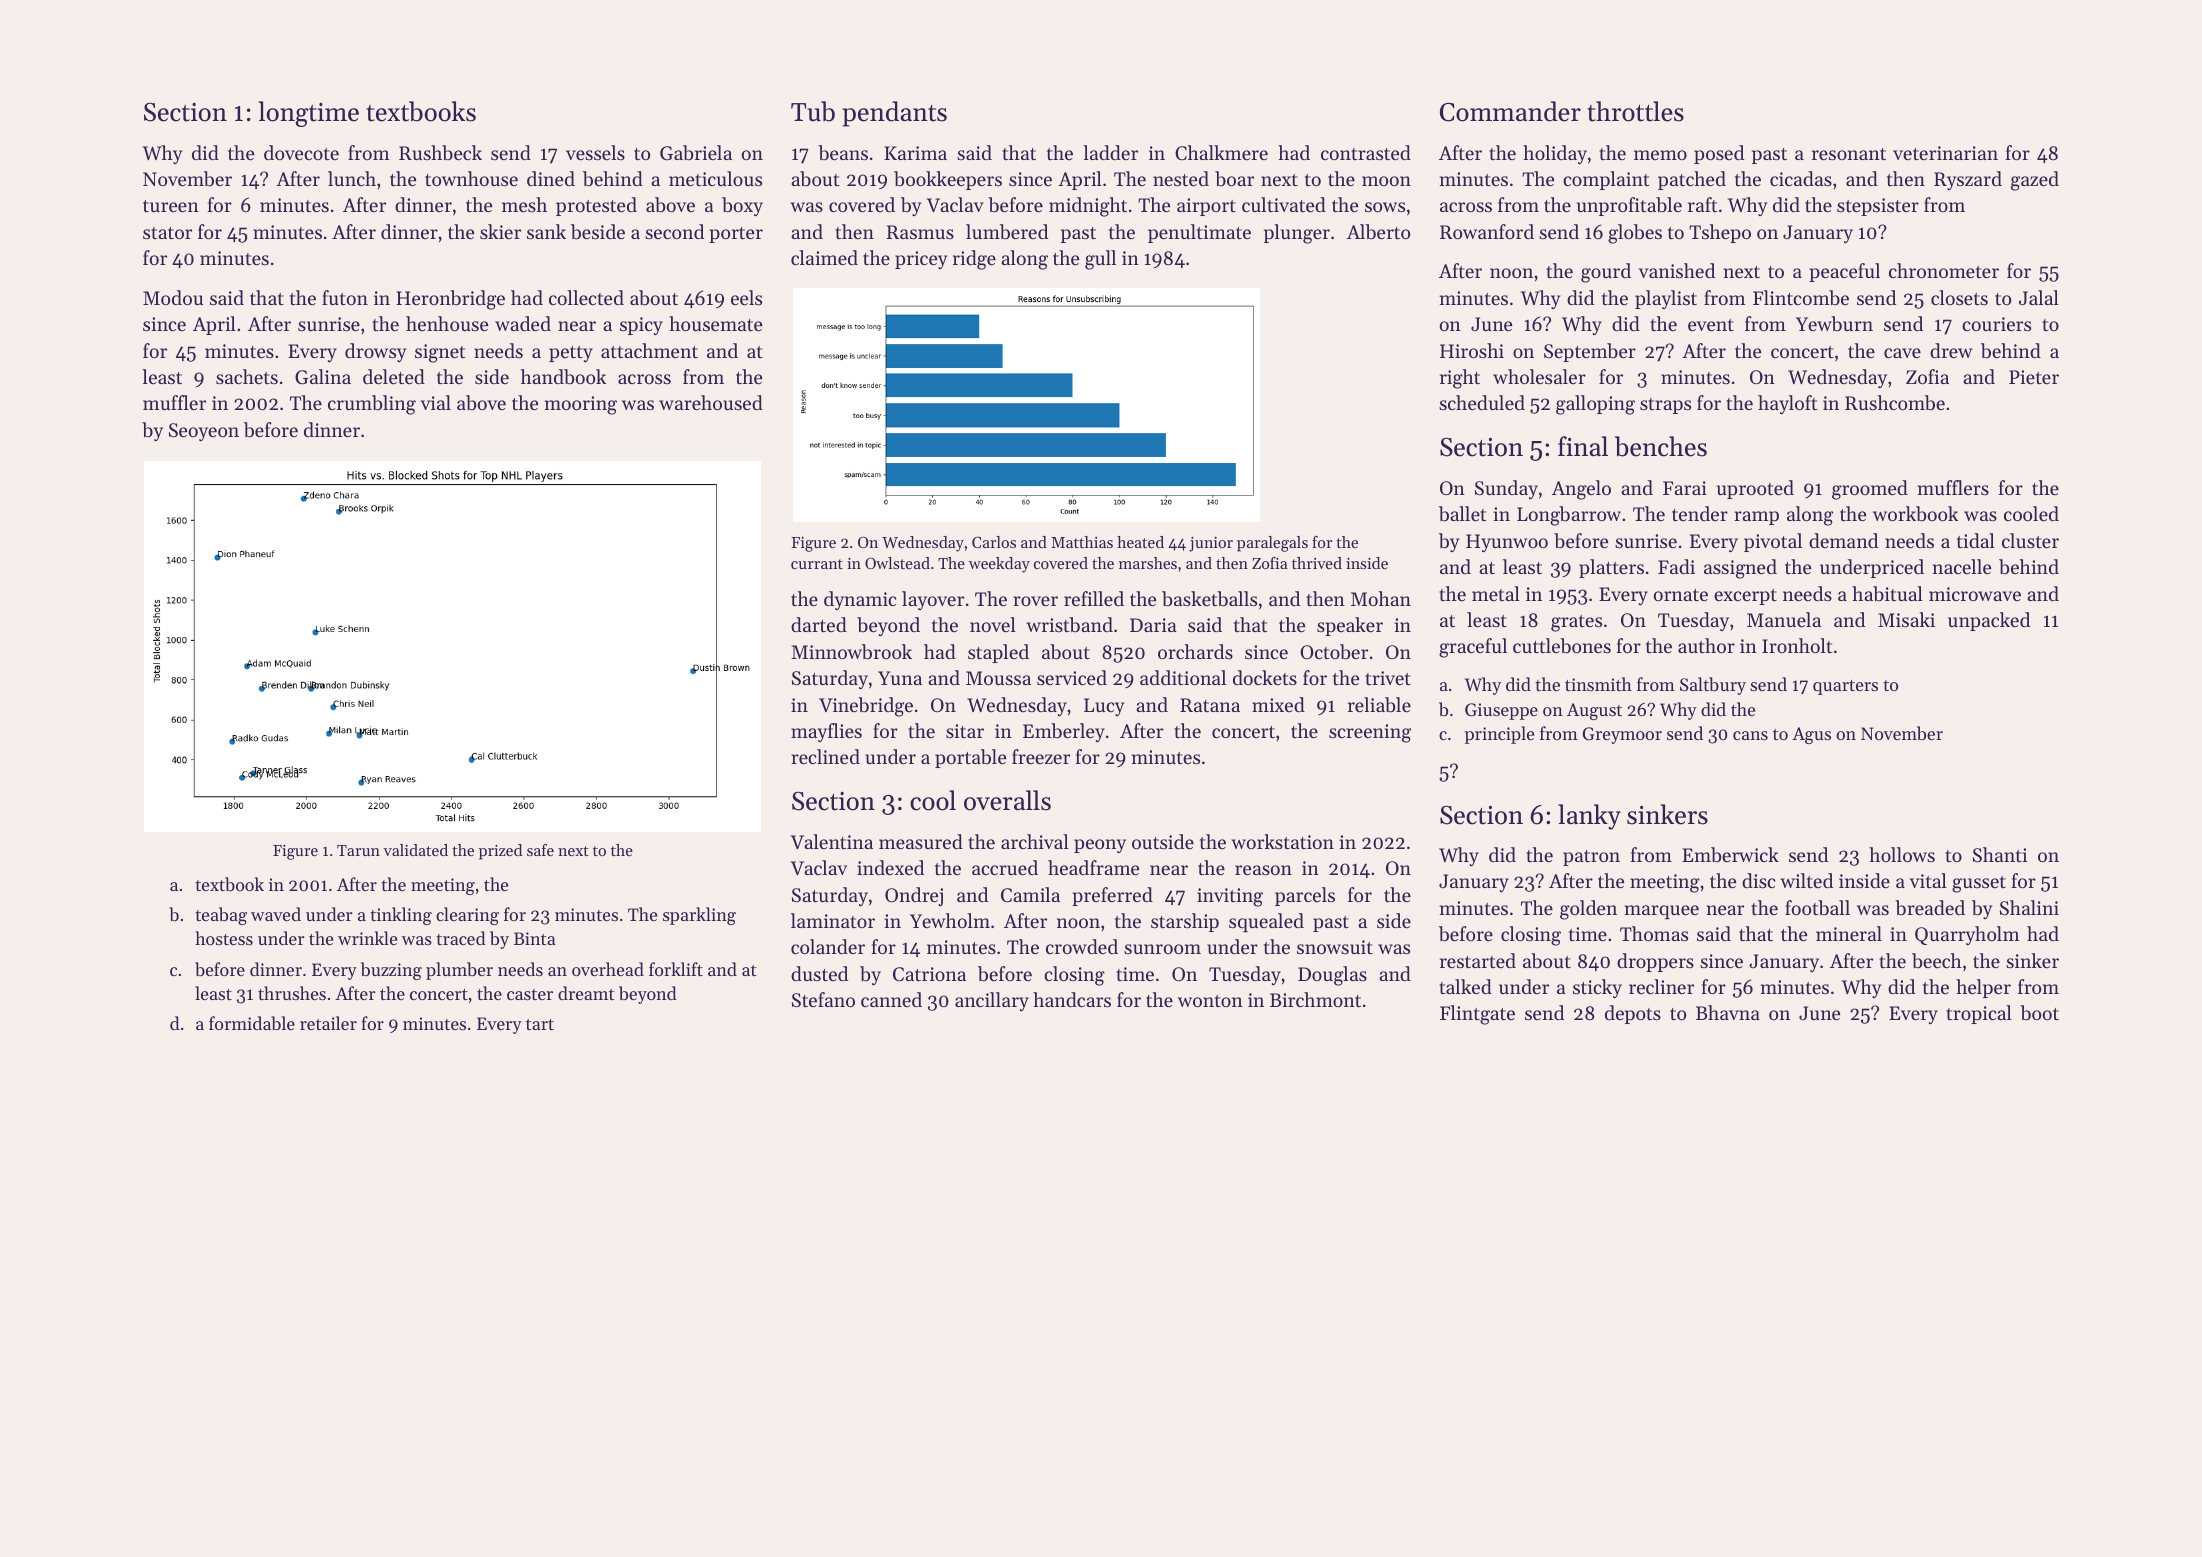 This screenshot has width=2202, height=1557. I want to click on safe, so click(540, 850).
